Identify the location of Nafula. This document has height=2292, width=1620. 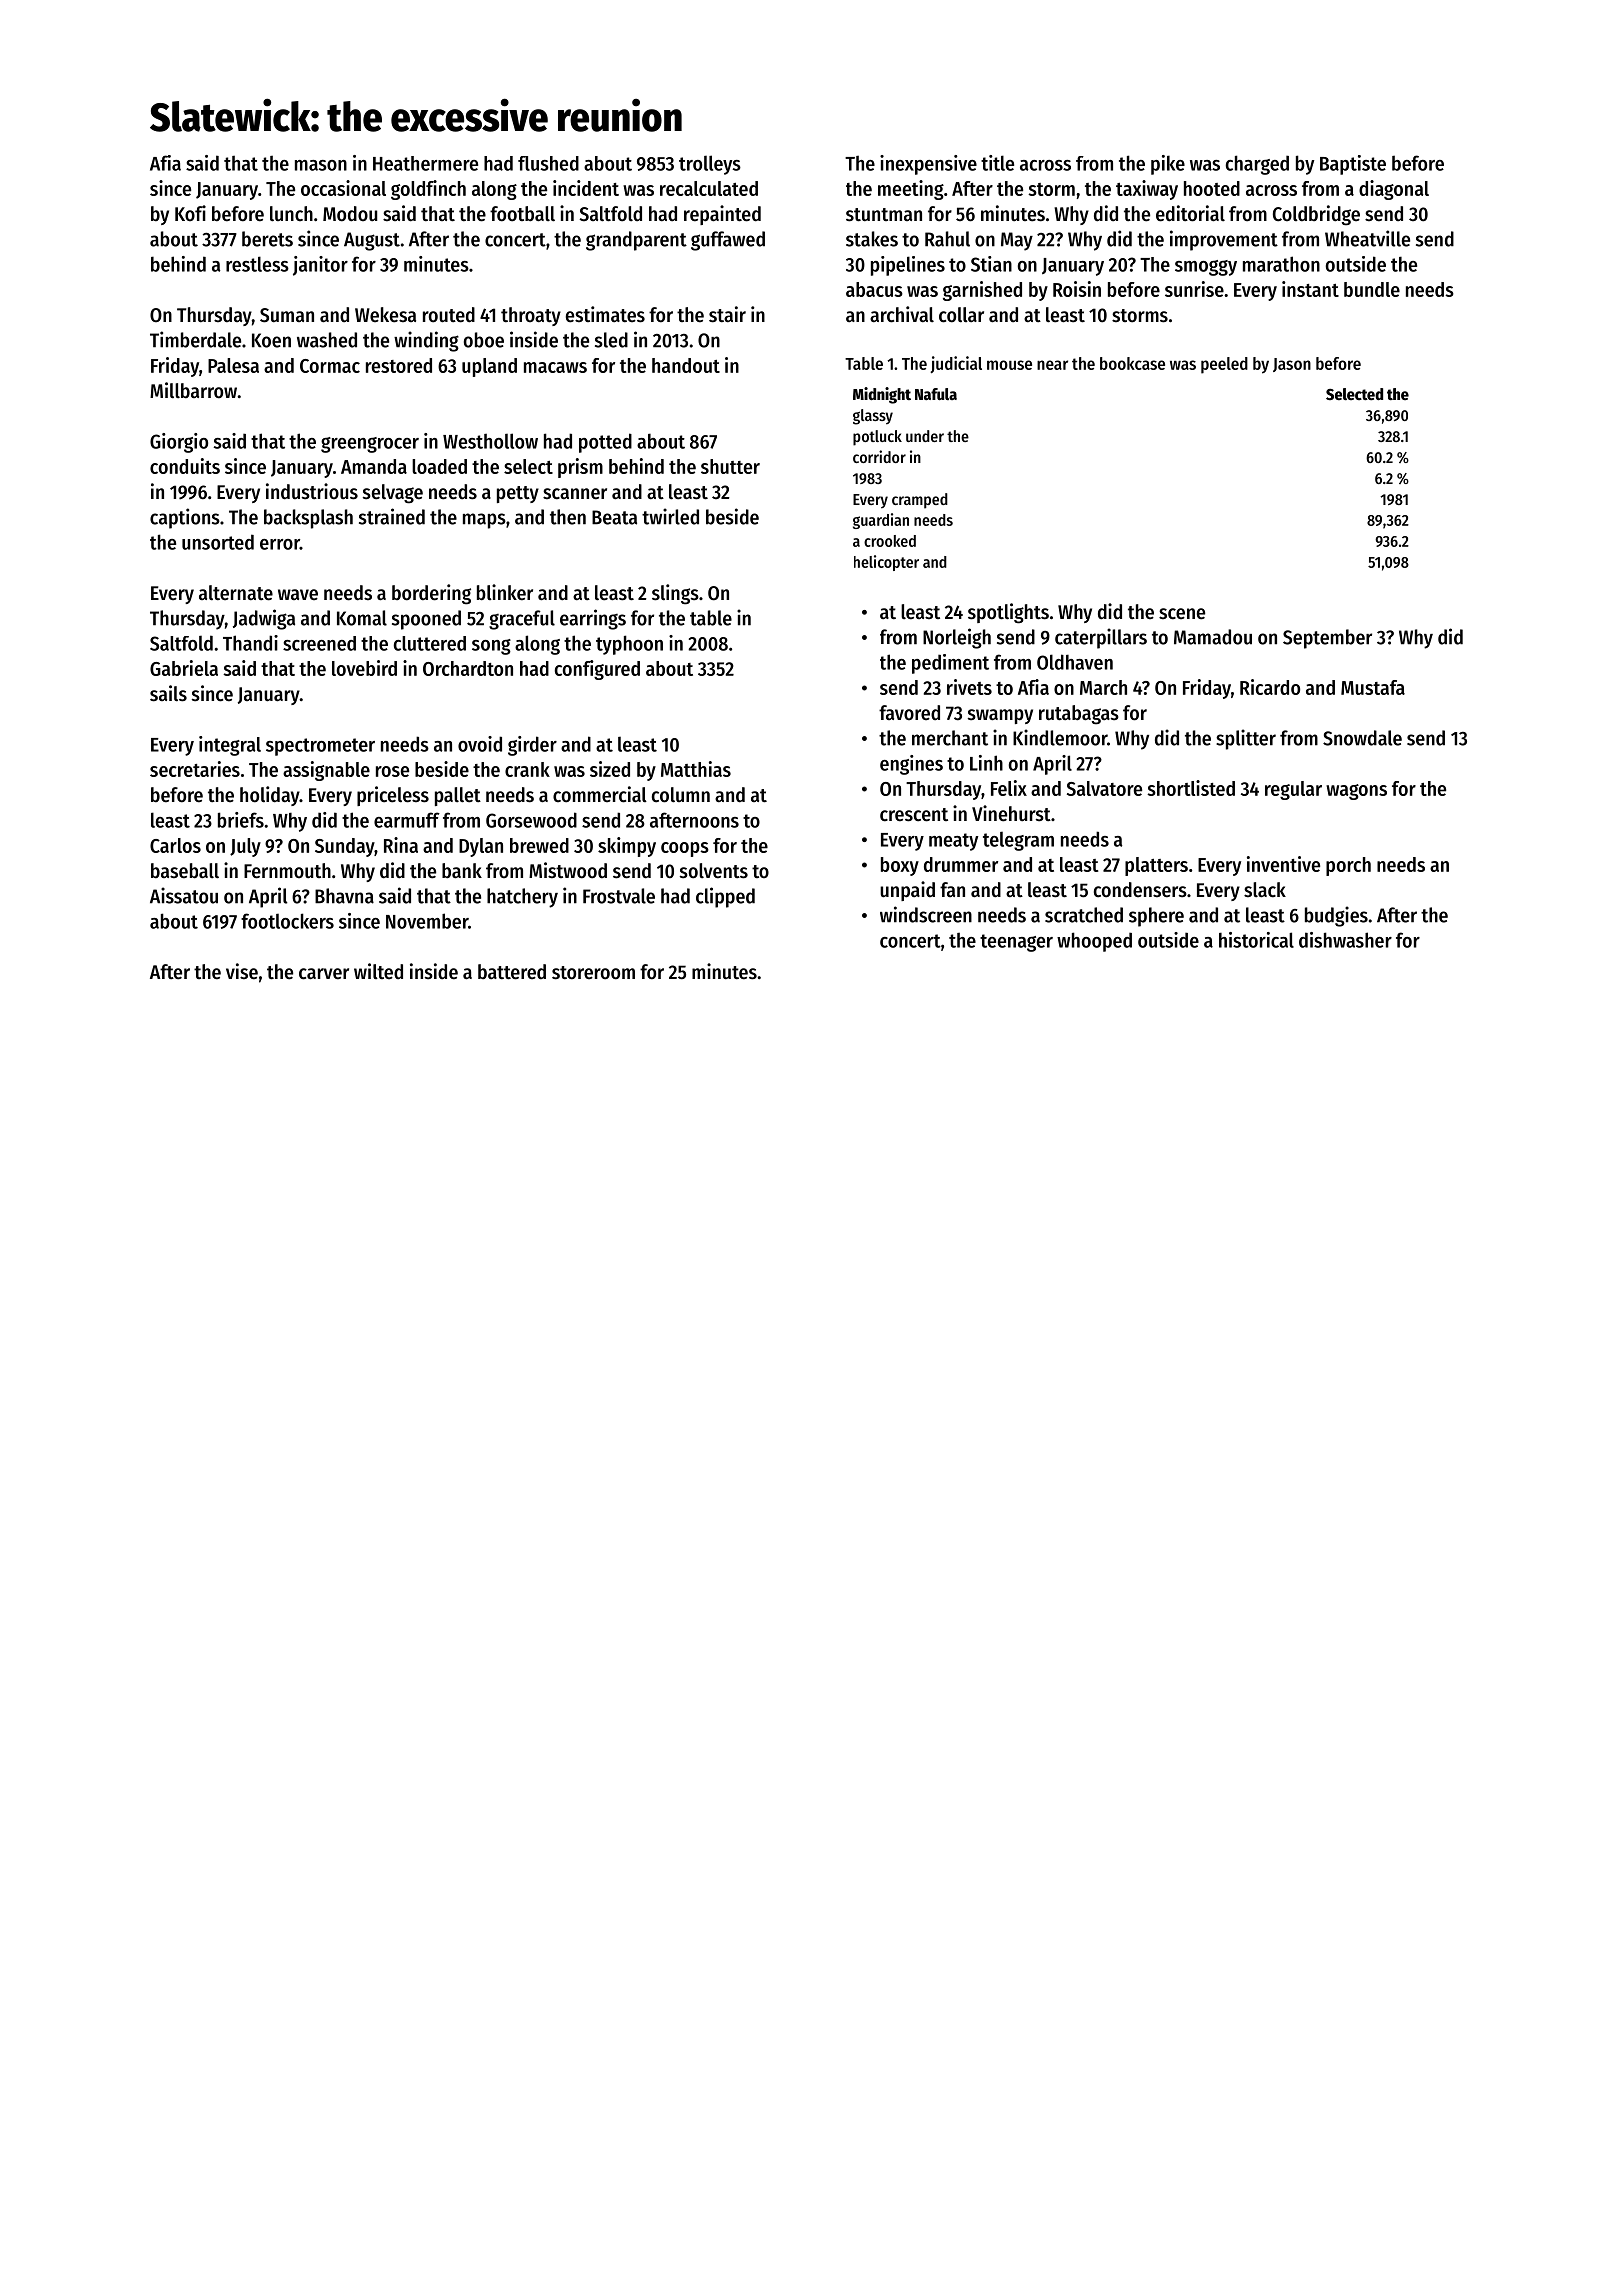
(936, 394).
